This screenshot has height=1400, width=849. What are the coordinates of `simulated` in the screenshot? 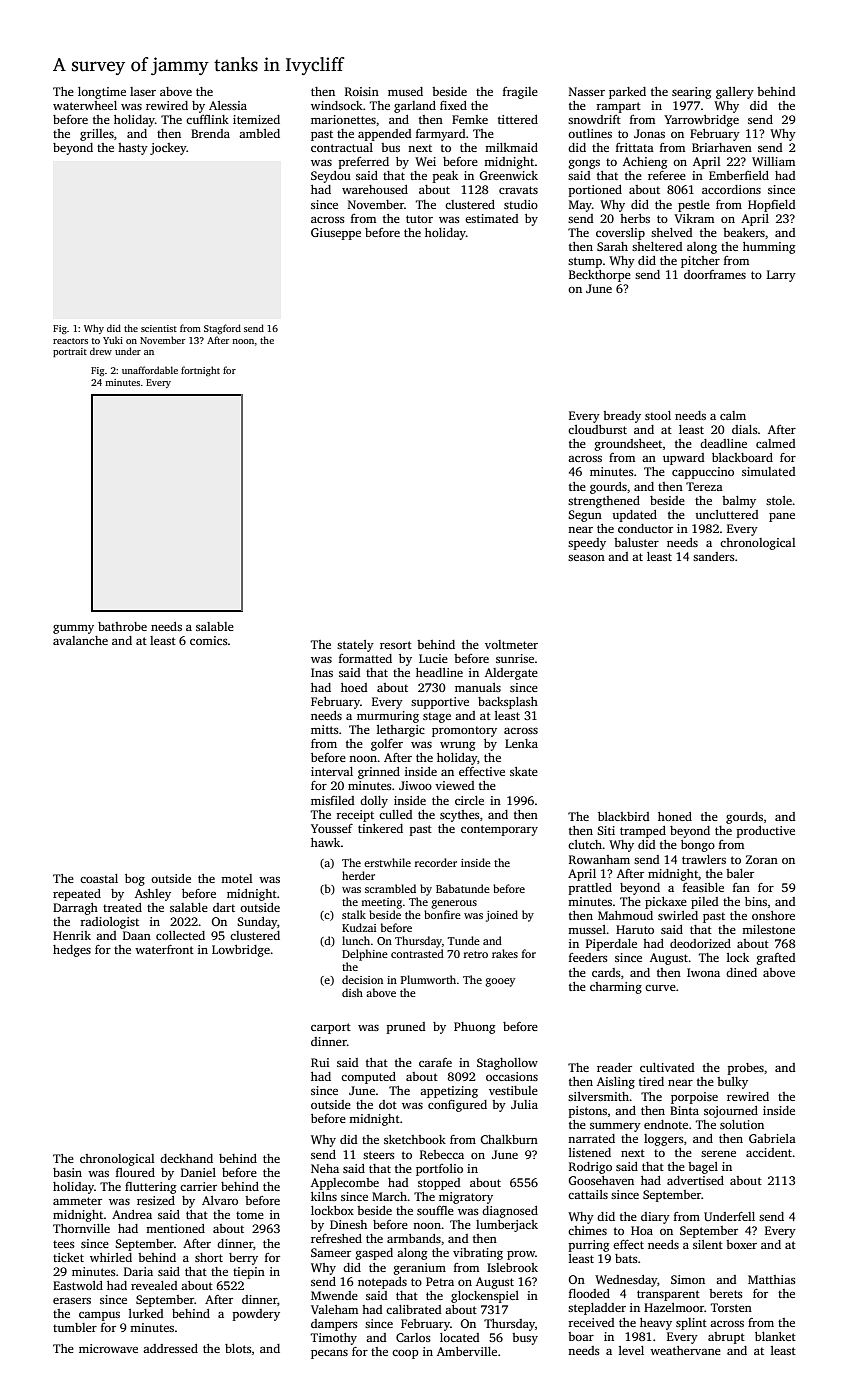 It's located at (769, 471).
